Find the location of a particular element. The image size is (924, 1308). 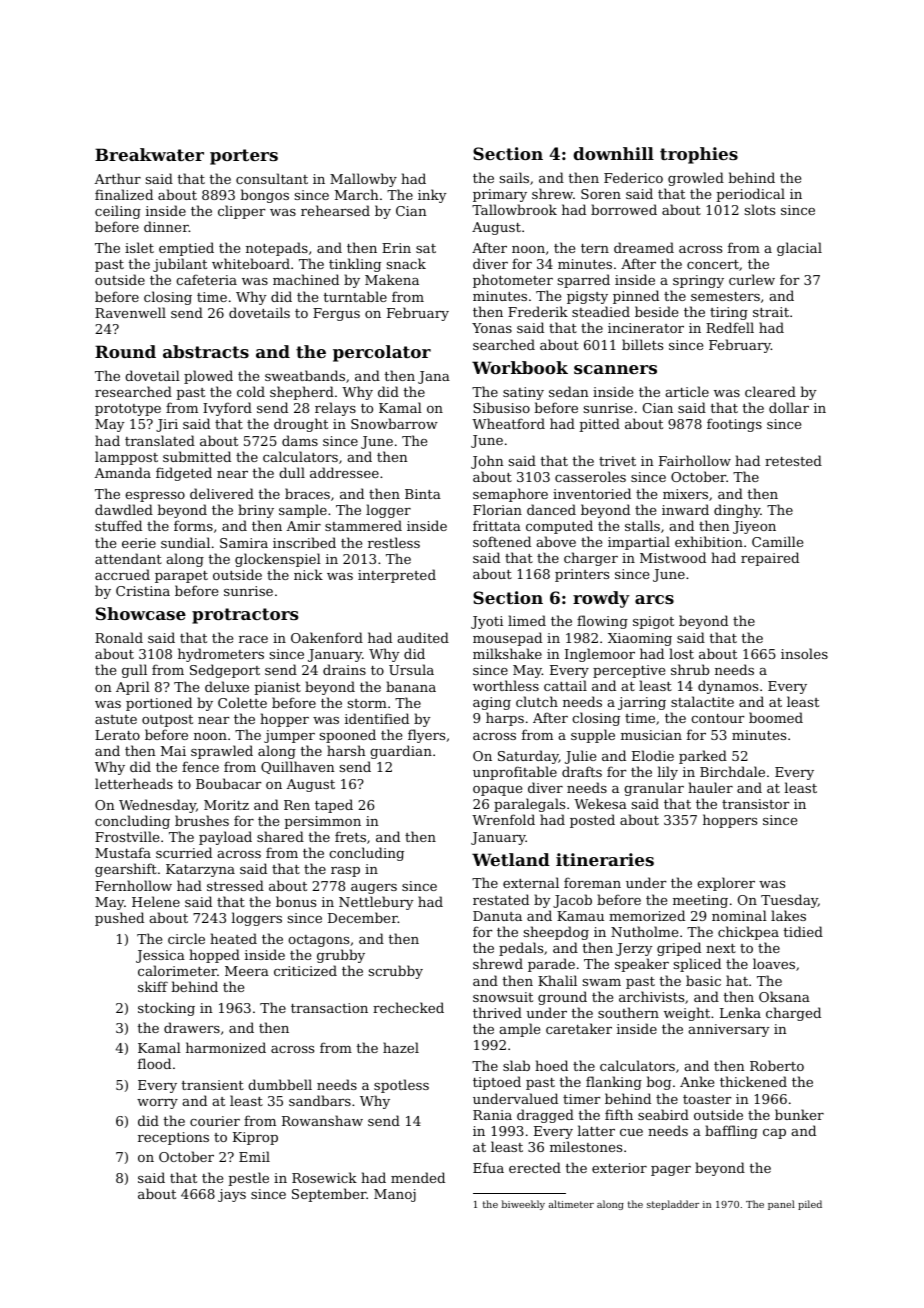

nick is located at coordinates (308, 574).
